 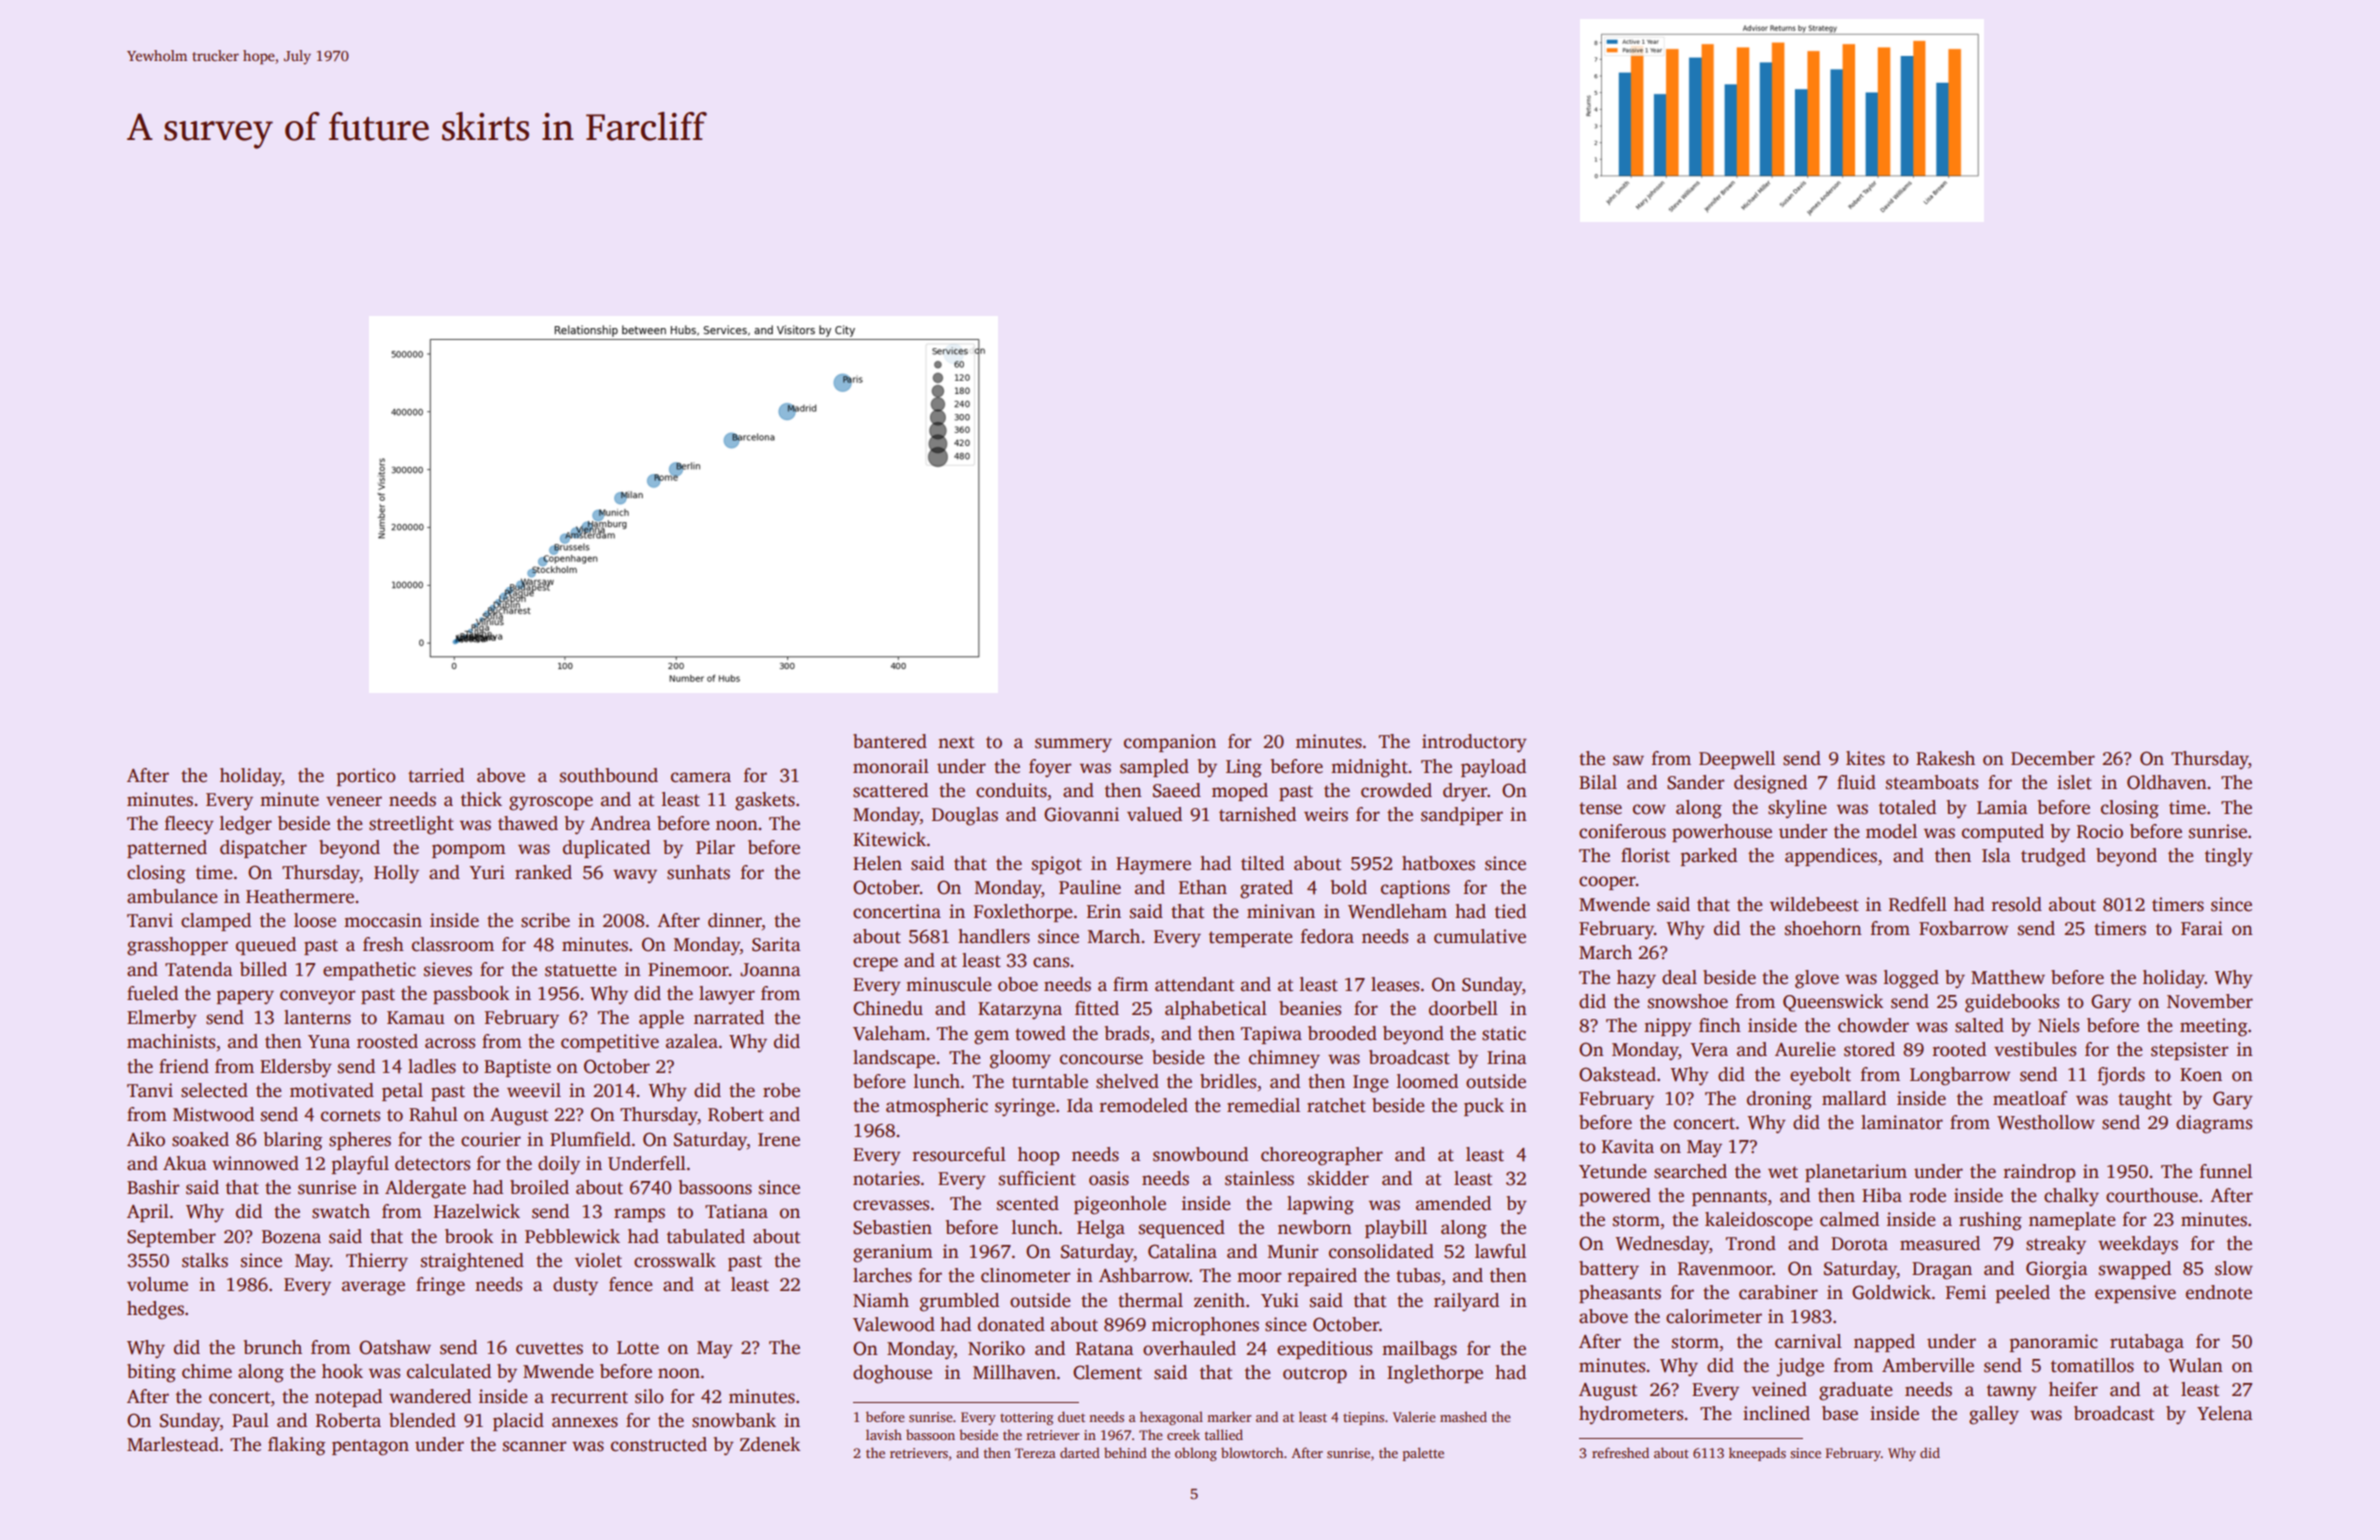 I want to click on bantered, so click(x=890, y=741).
